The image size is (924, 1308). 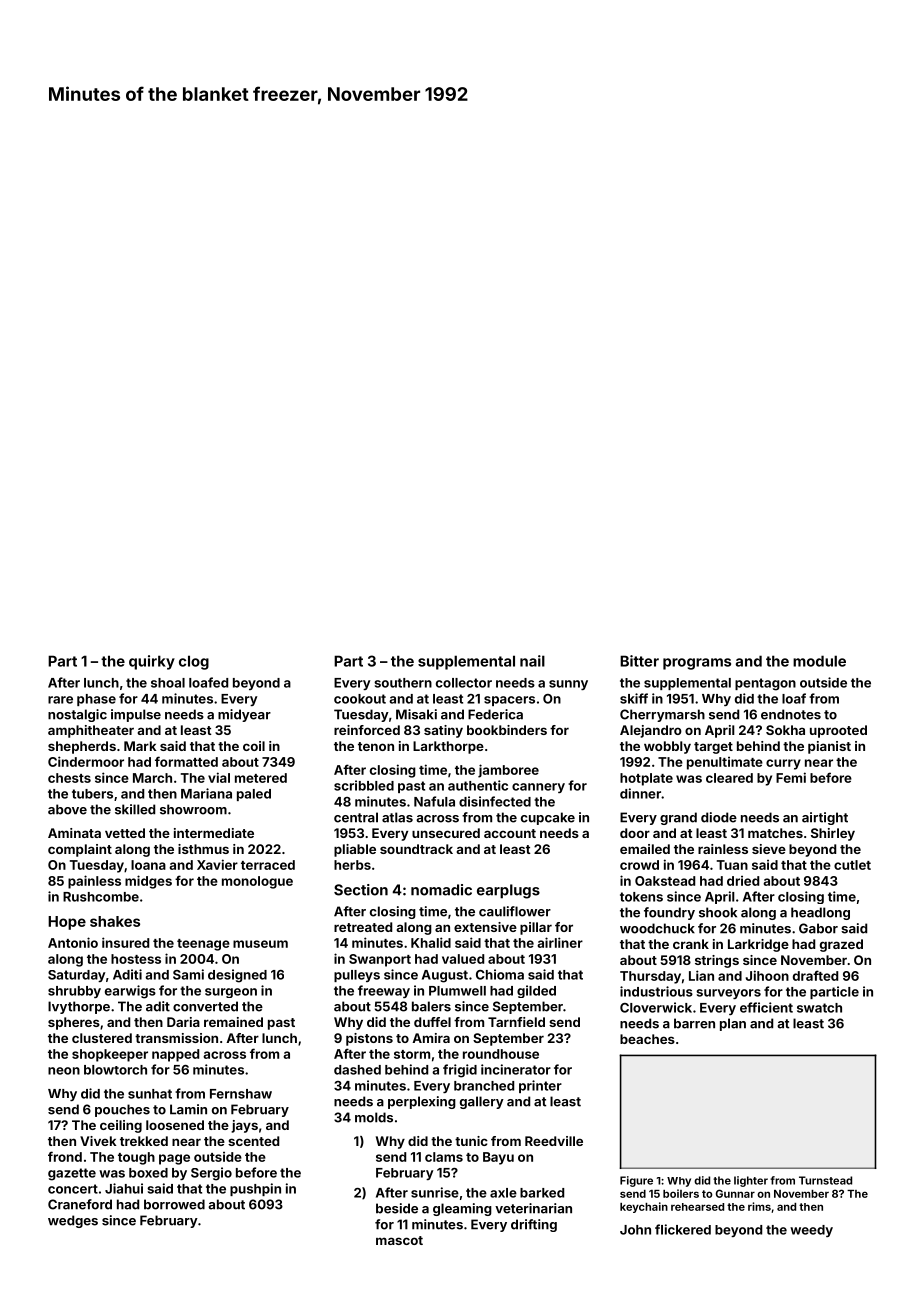 What do you see at coordinates (560, 942) in the image?
I see `airliner` at bounding box center [560, 942].
